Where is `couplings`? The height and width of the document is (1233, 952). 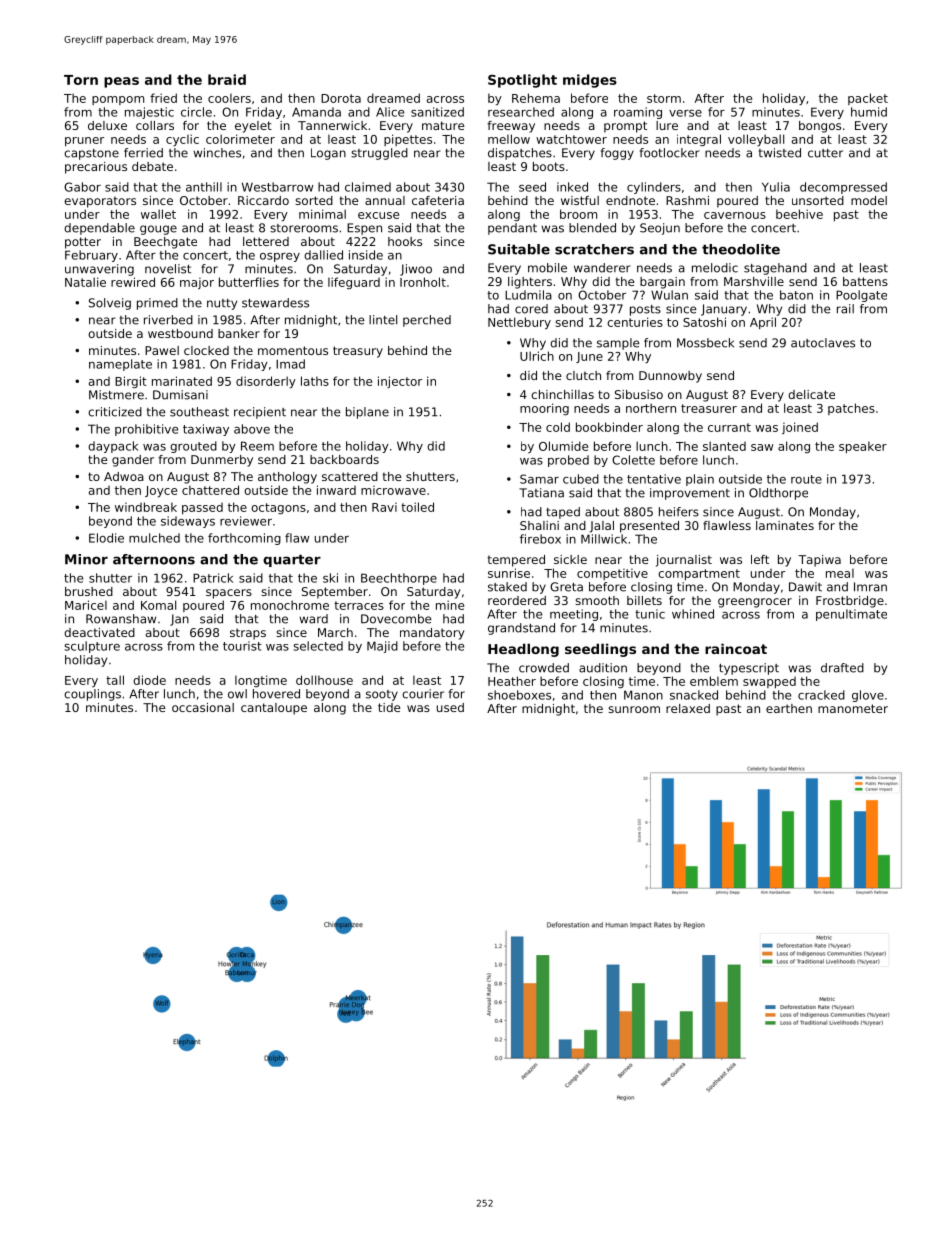 couplings is located at coordinates (92, 695).
